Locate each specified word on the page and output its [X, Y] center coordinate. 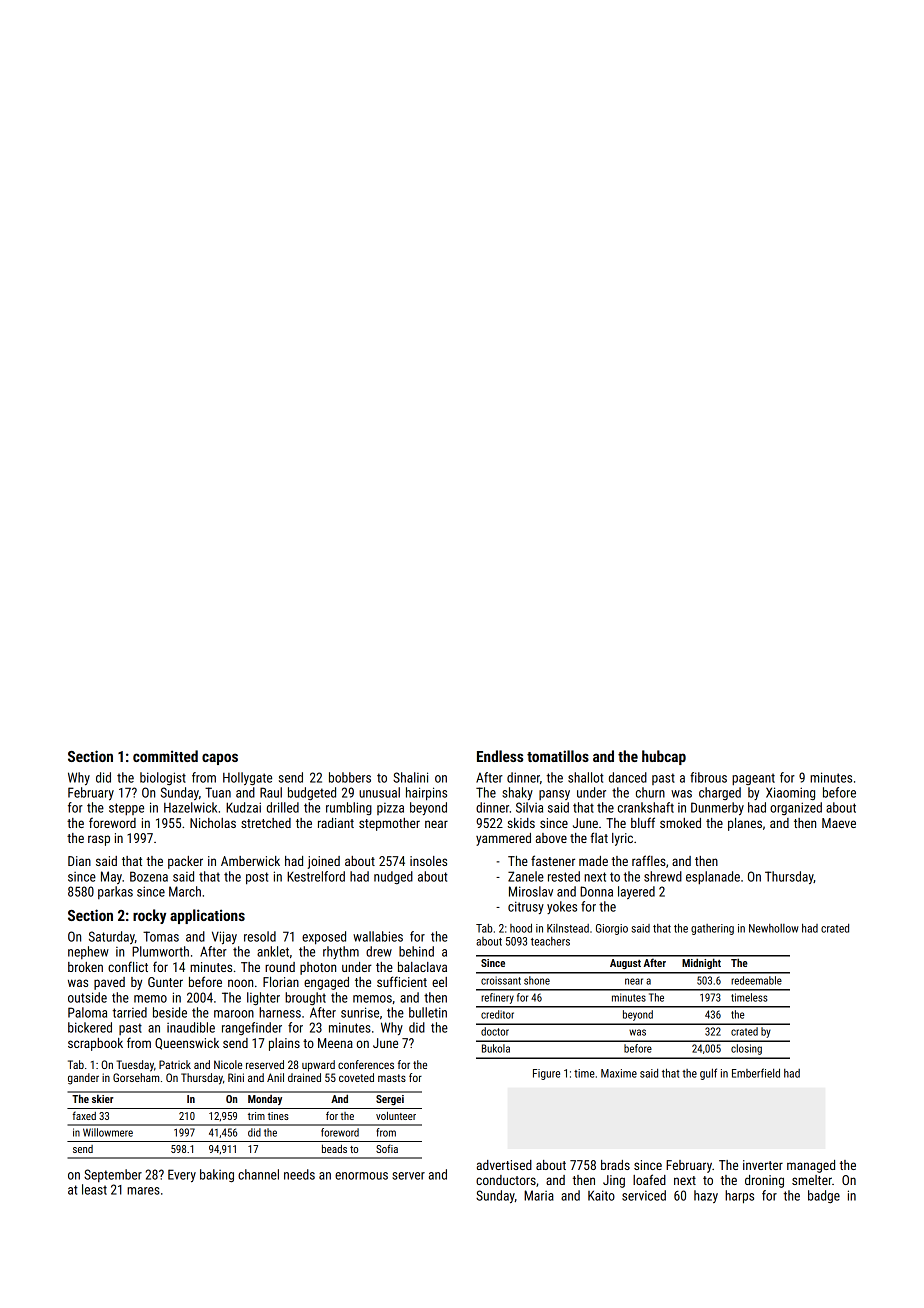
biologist [163, 778]
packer [185, 862]
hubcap [664, 757]
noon [240, 983]
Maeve [839, 823]
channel [258, 1174]
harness [280, 1012]
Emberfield [756, 1073]
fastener [553, 860]
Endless [500, 756]
